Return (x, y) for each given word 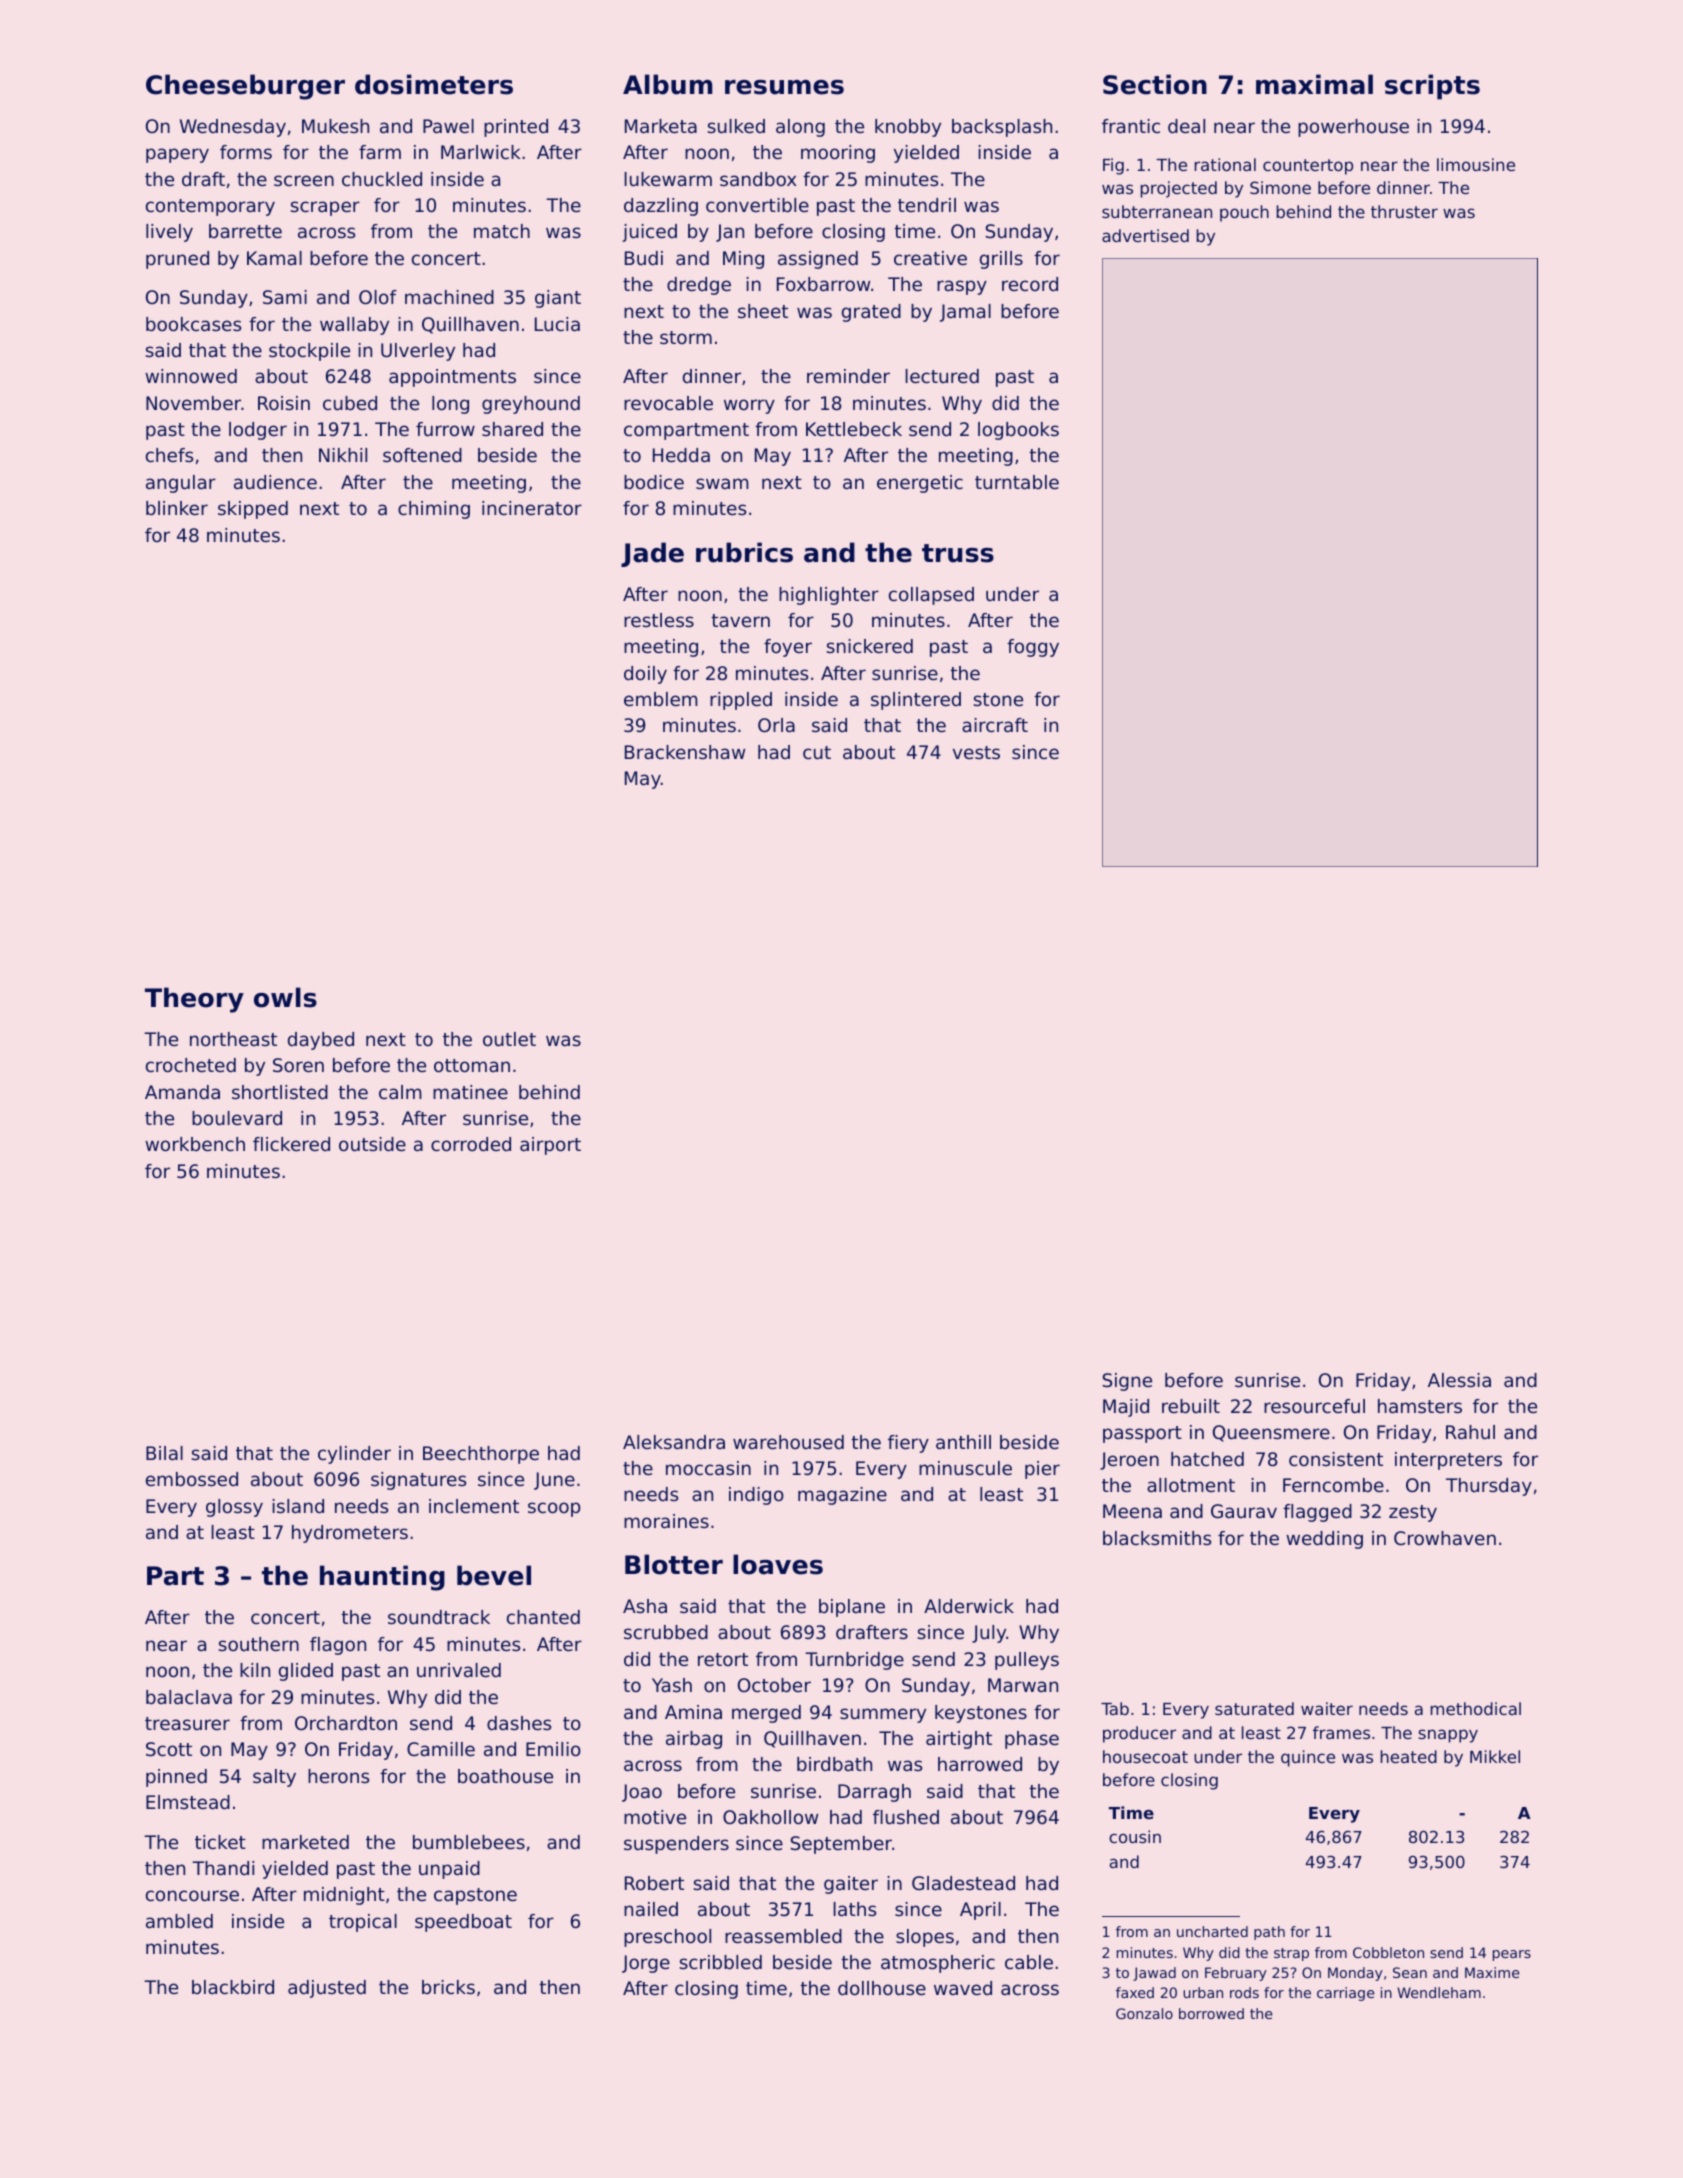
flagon (338, 1646)
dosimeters (434, 84)
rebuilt (1191, 1406)
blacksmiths (1157, 1538)
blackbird (233, 1987)
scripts (1432, 87)
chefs (169, 455)
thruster (1404, 211)
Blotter (674, 1564)
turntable (1017, 482)
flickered (291, 1144)
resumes (784, 87)
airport (550, 1146)
